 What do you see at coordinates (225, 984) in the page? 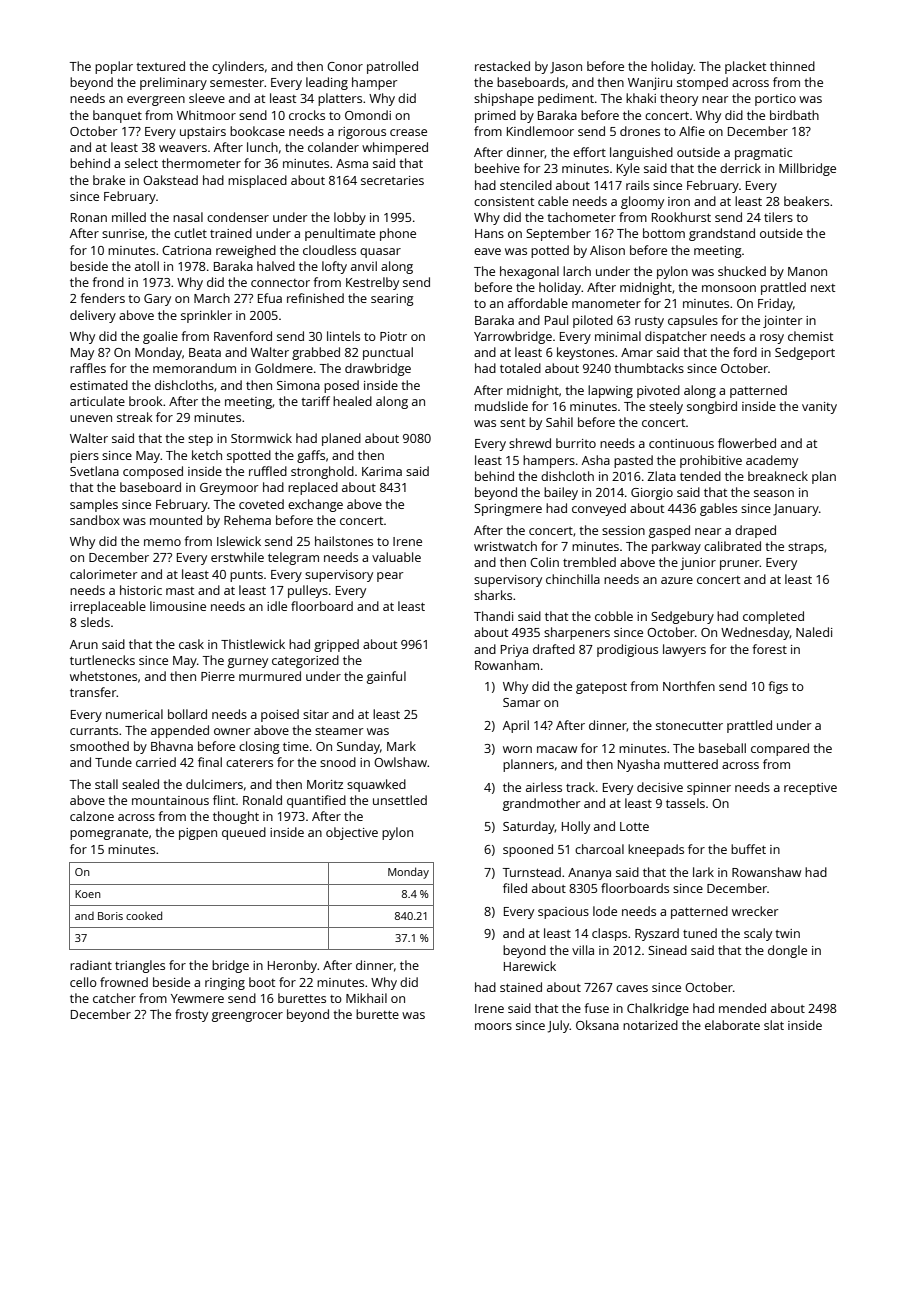
I see `ringing` at bounding box center [225, 984].
